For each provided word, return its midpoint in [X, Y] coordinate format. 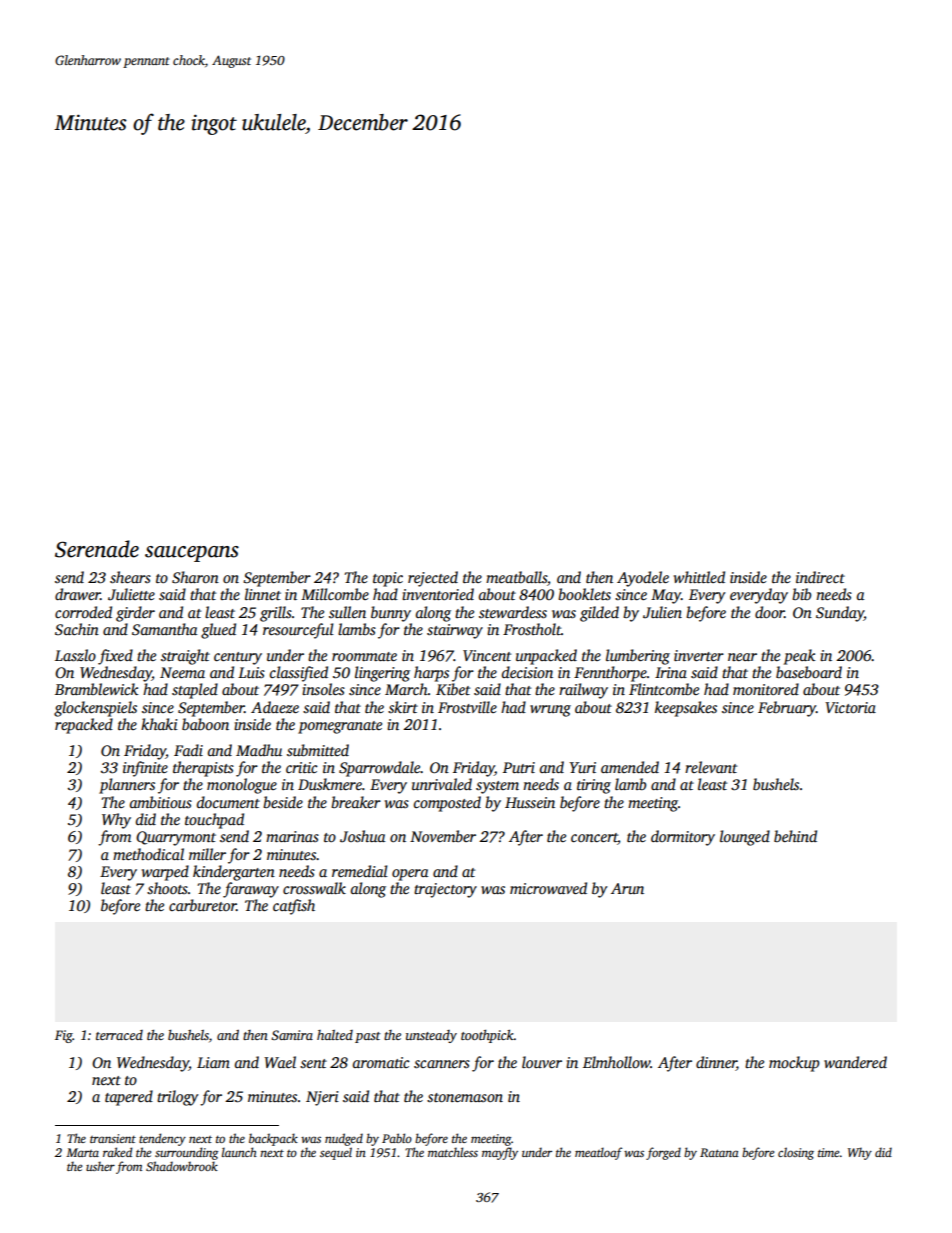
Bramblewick [97, 689]
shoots [167, 888]
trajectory [445, 890]
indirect [820, 577]
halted [335, 1035]
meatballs [516, 577]
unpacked [546, 657]
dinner [716, 1063]
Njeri [322, 1098]
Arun [627, 888]
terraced [119, 1035]
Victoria [850, 707]
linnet [263, 594]
